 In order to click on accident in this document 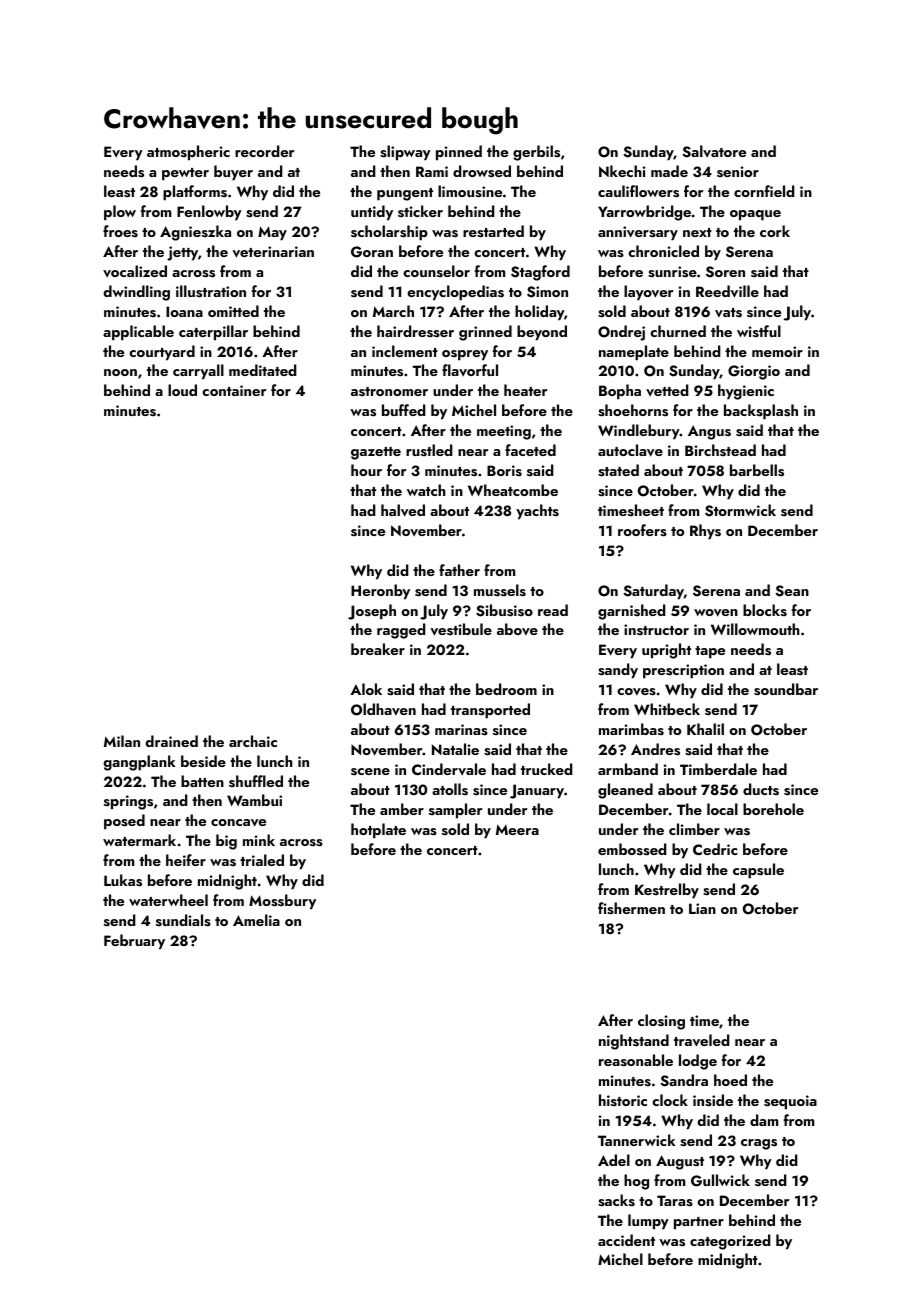, I will do `click(626, 1240)`.
